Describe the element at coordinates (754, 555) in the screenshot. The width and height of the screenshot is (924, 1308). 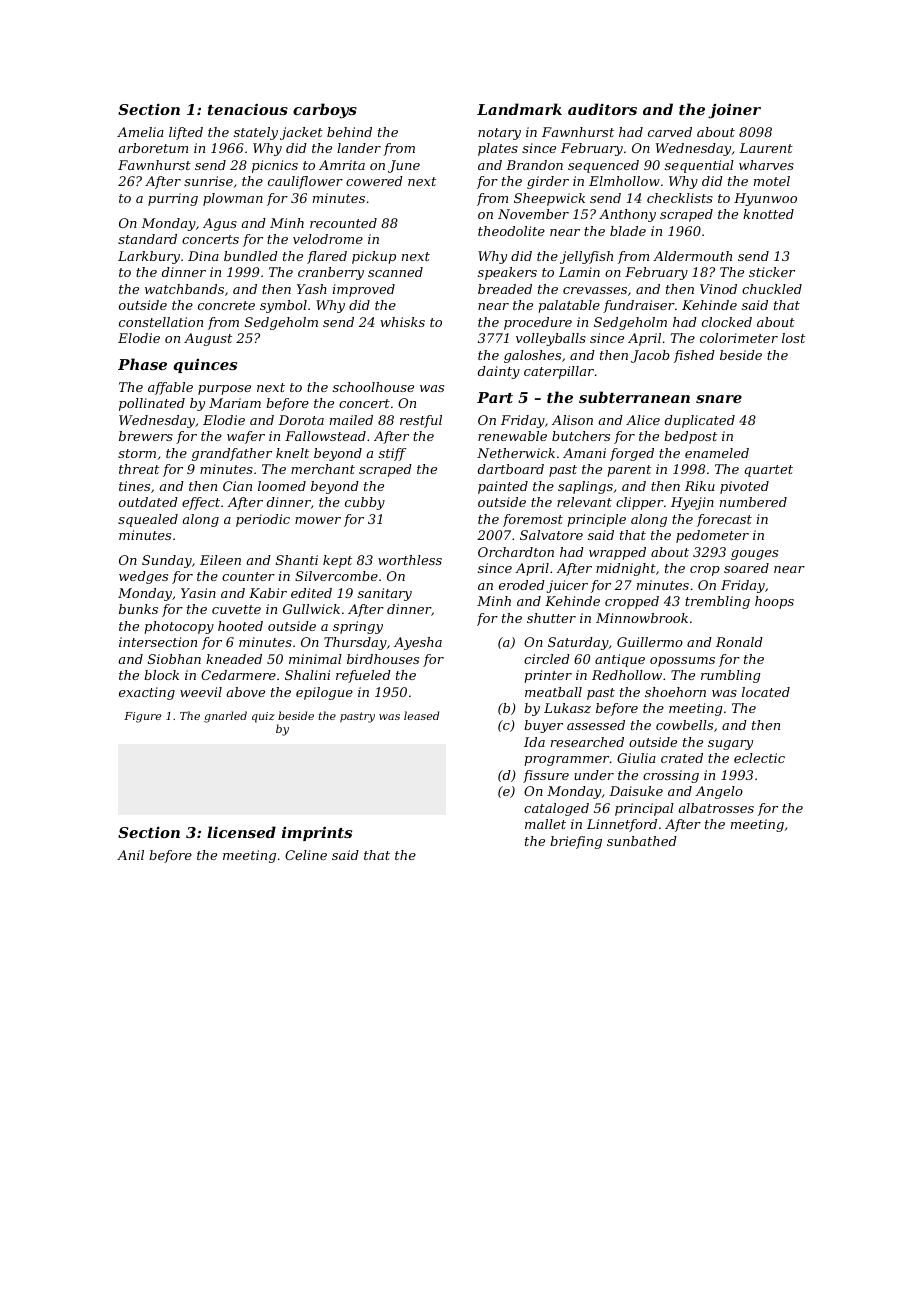
I see `gouges` at that location.
